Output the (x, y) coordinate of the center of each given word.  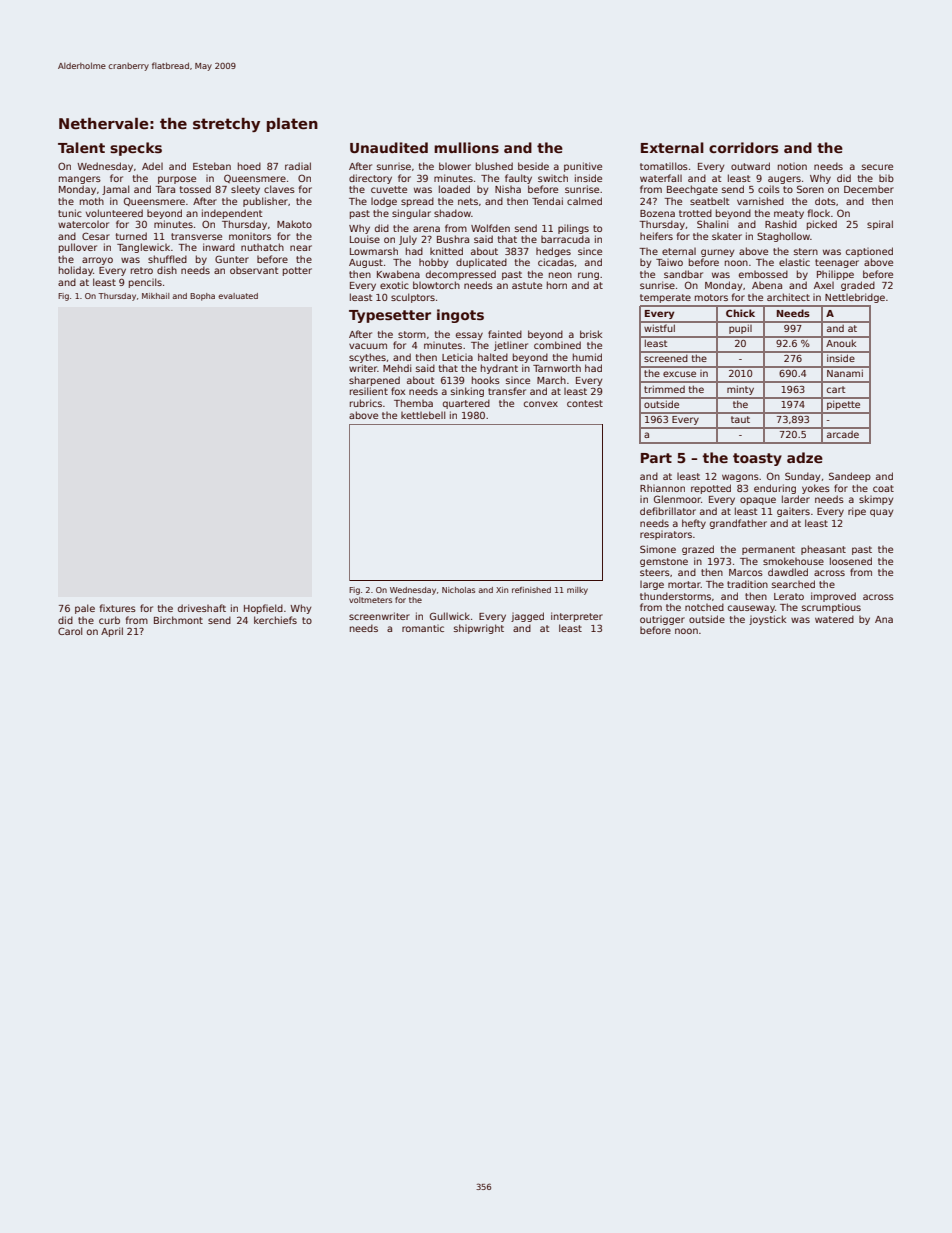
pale (85, 609)
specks (136, 149)
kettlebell (423, 415)
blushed (494, 166)
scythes (367, 358)
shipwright (479, 629)
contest (585, 403)
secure (877, 167)
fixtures (118, 608)
